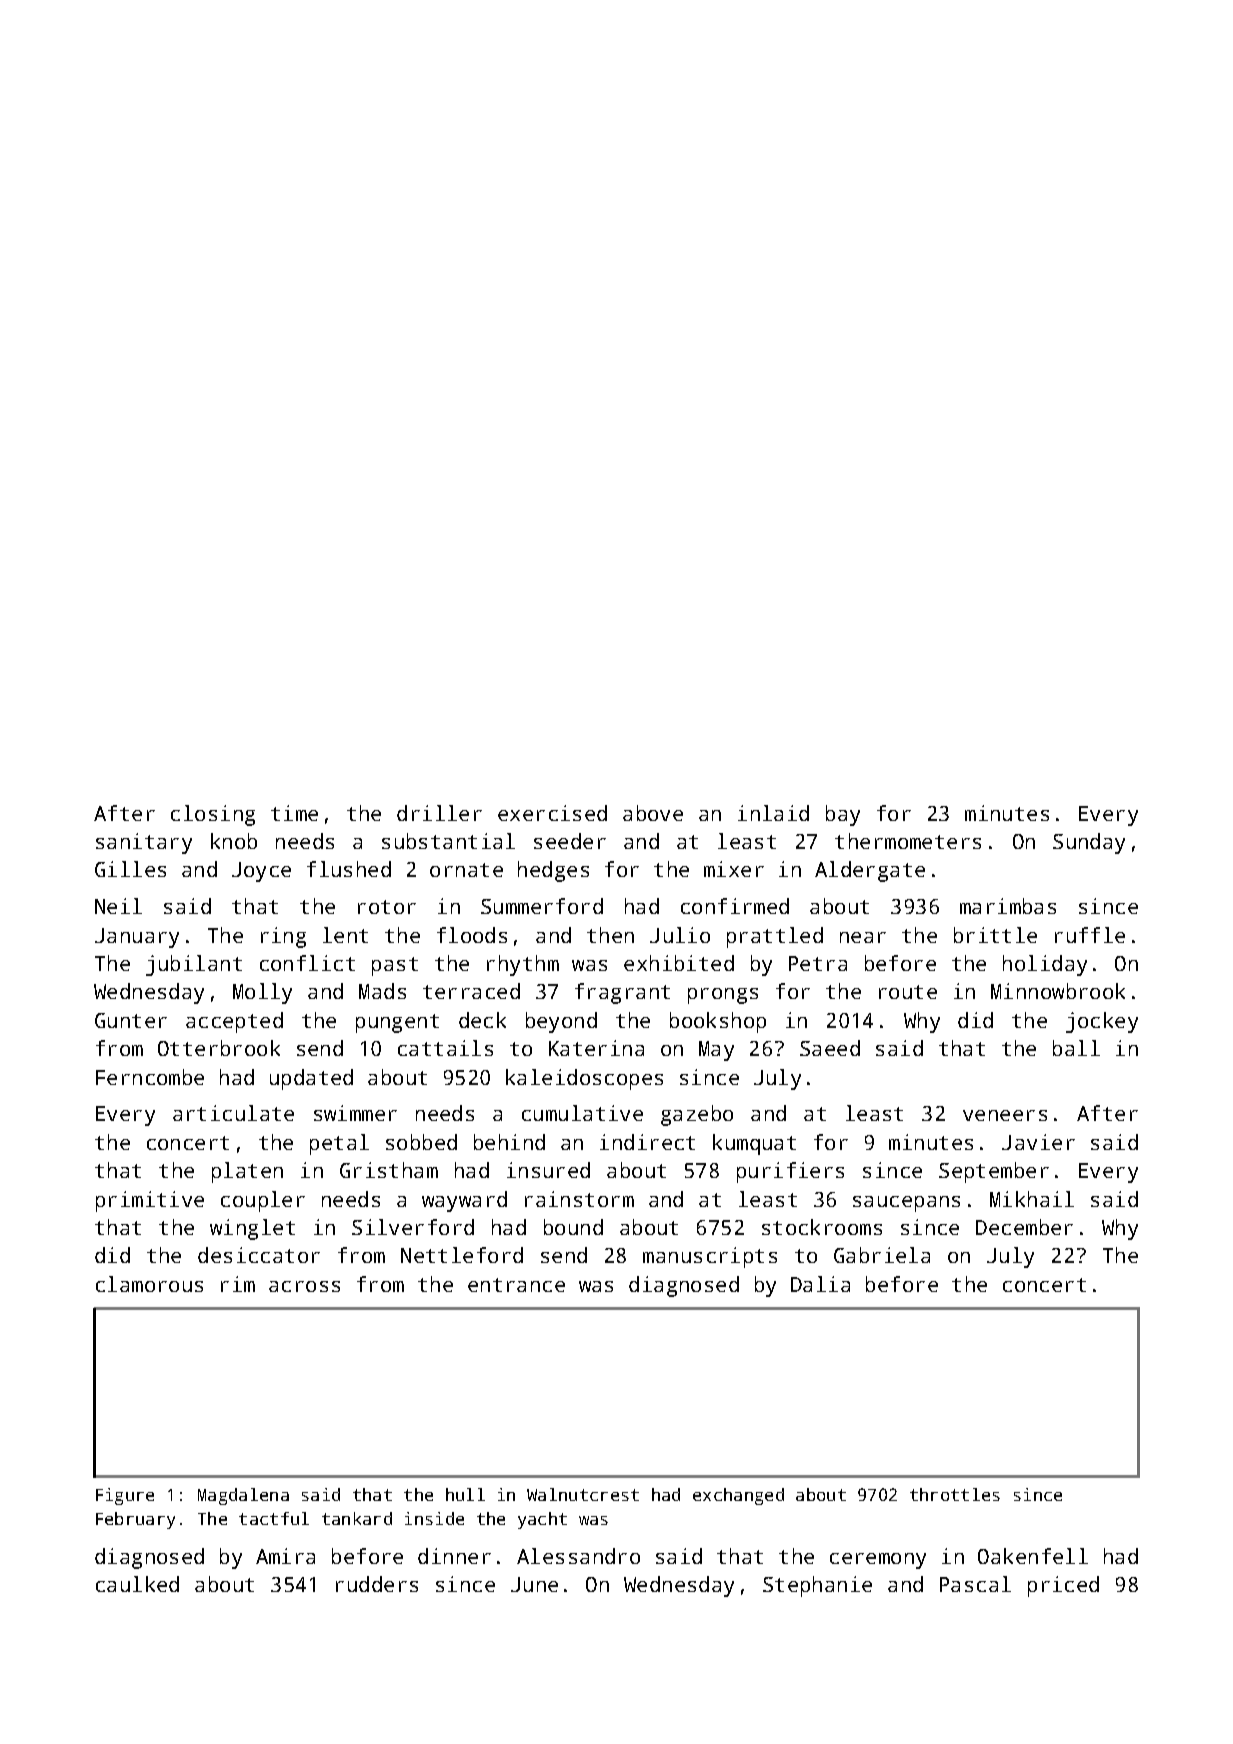 The image size is (1233, 1744). Describe the element at coordinates (734, 869) in the page. I see `mixer` at that location.
